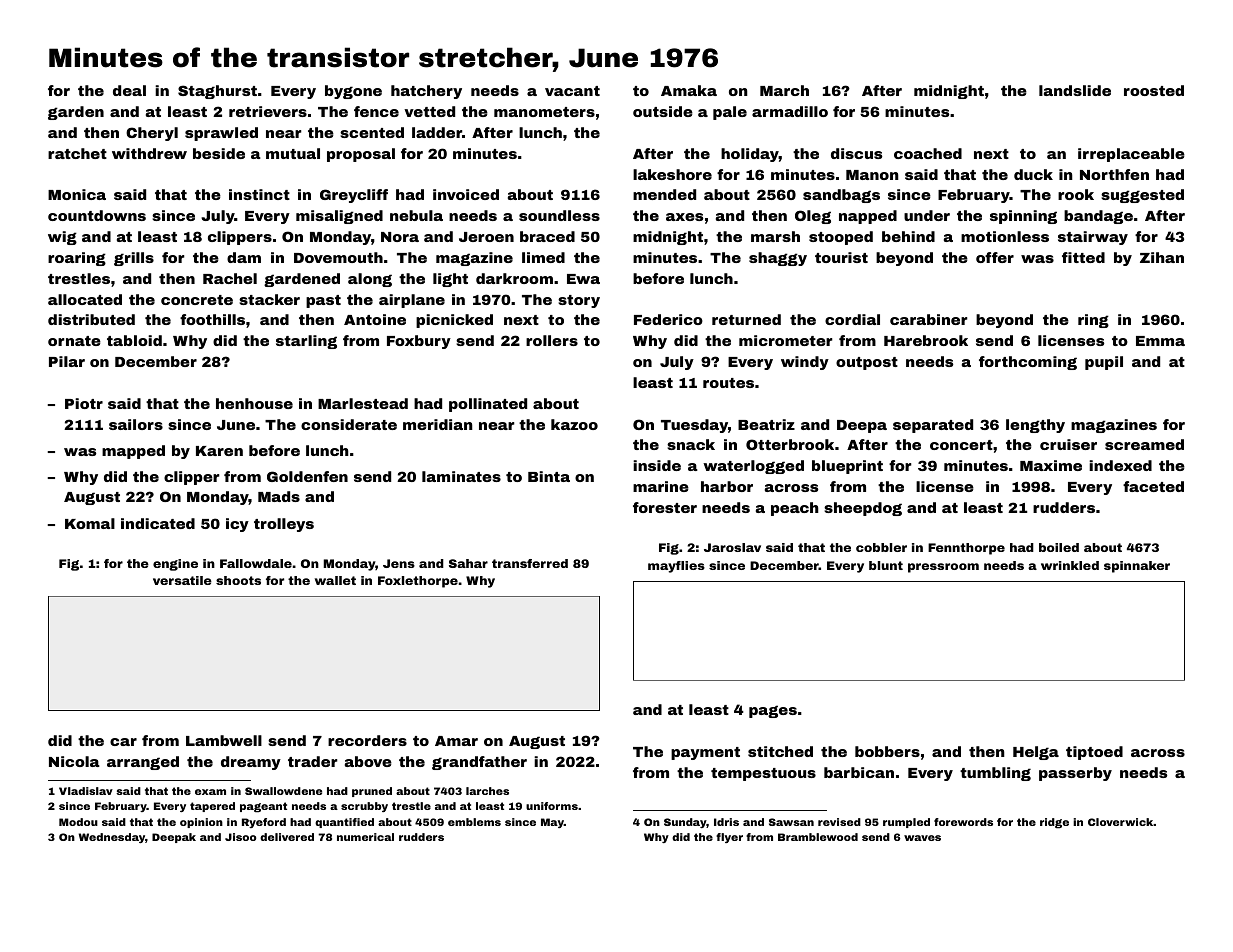 This document has width=1233, height=952. I want to click on Mads, so click(279, 496).
